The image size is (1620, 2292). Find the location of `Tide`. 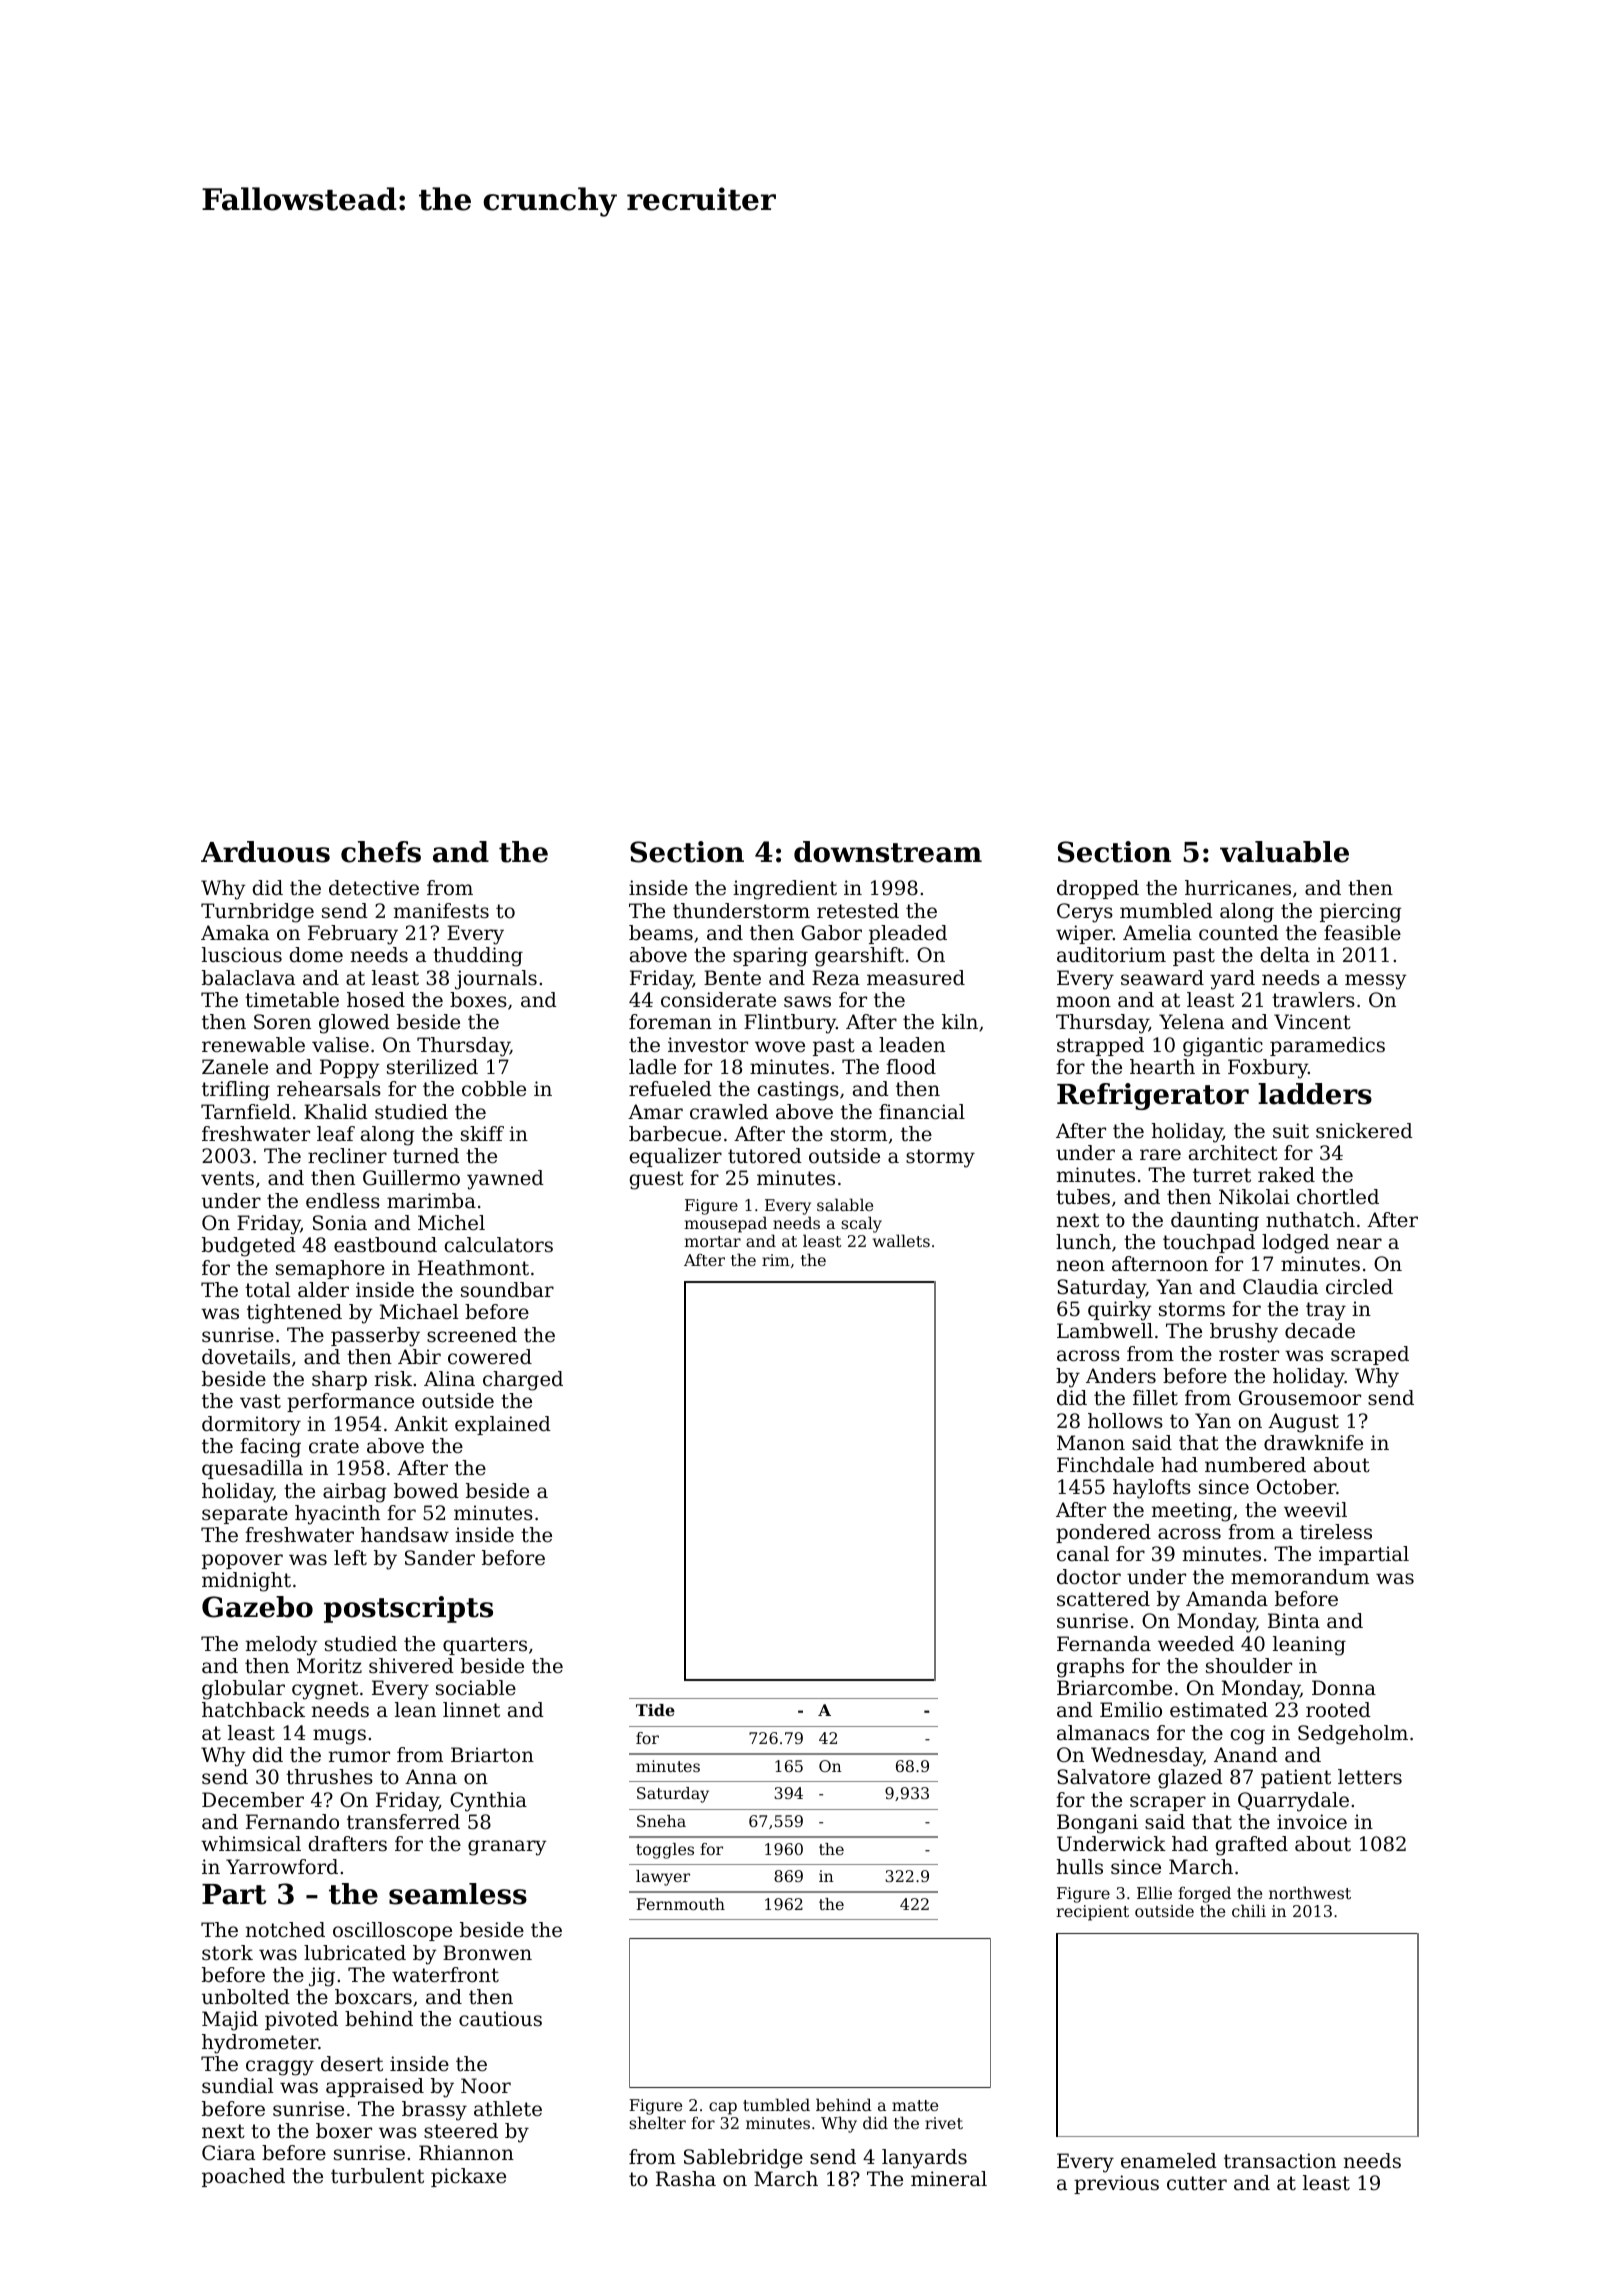

Tide is located at coordinates (655, 1710).
